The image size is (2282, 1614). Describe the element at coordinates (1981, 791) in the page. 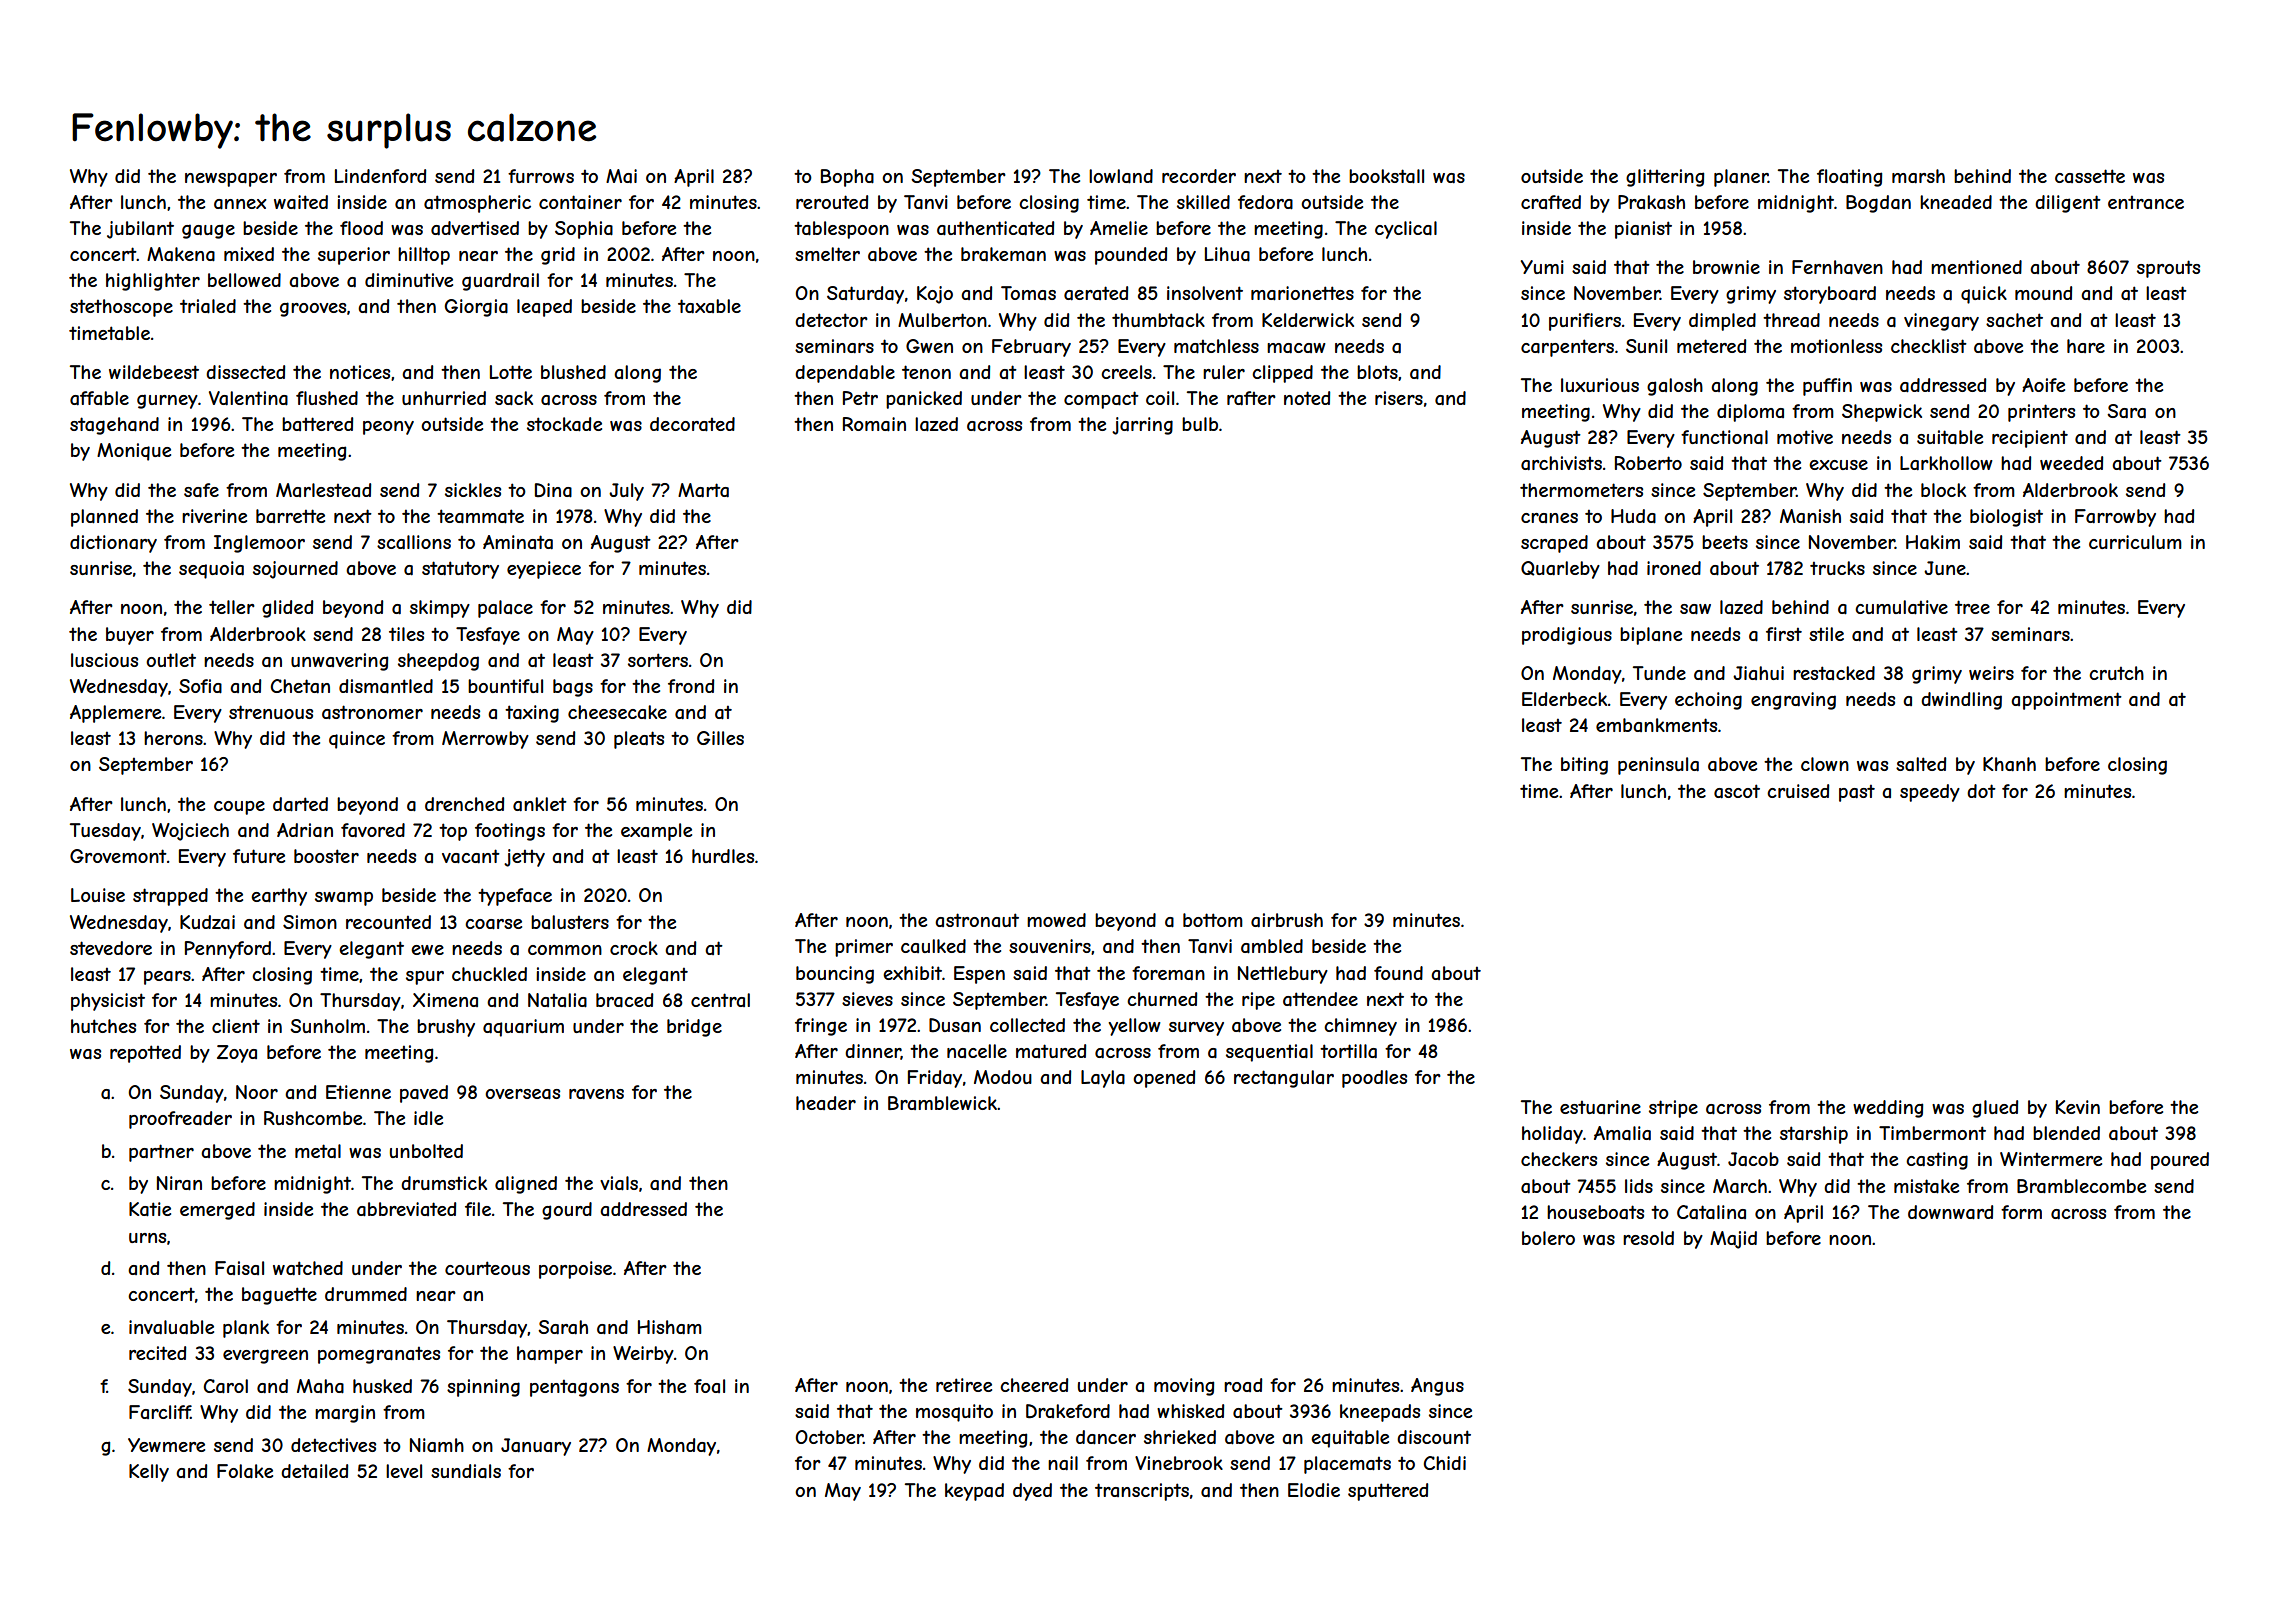

I see `dot` at that location.
